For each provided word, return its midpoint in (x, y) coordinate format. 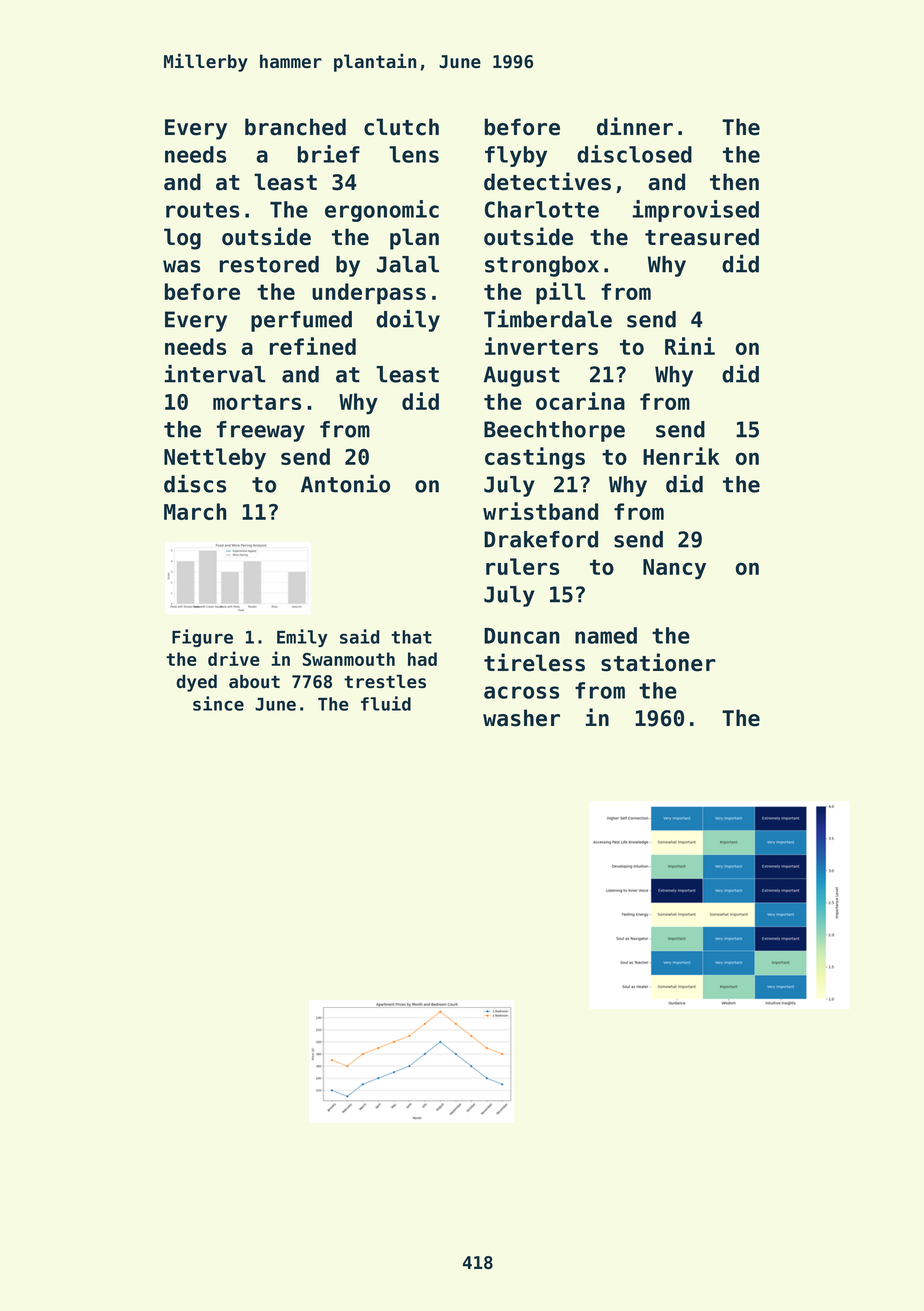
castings (535, 458)
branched (295, 127)
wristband (540, 511)
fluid (386, 703)
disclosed (634, 154)
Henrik (681, 456)
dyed (197, 683)
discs (195, 484)
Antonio (345, 484)
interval (214, 374)
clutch (401, 127)
